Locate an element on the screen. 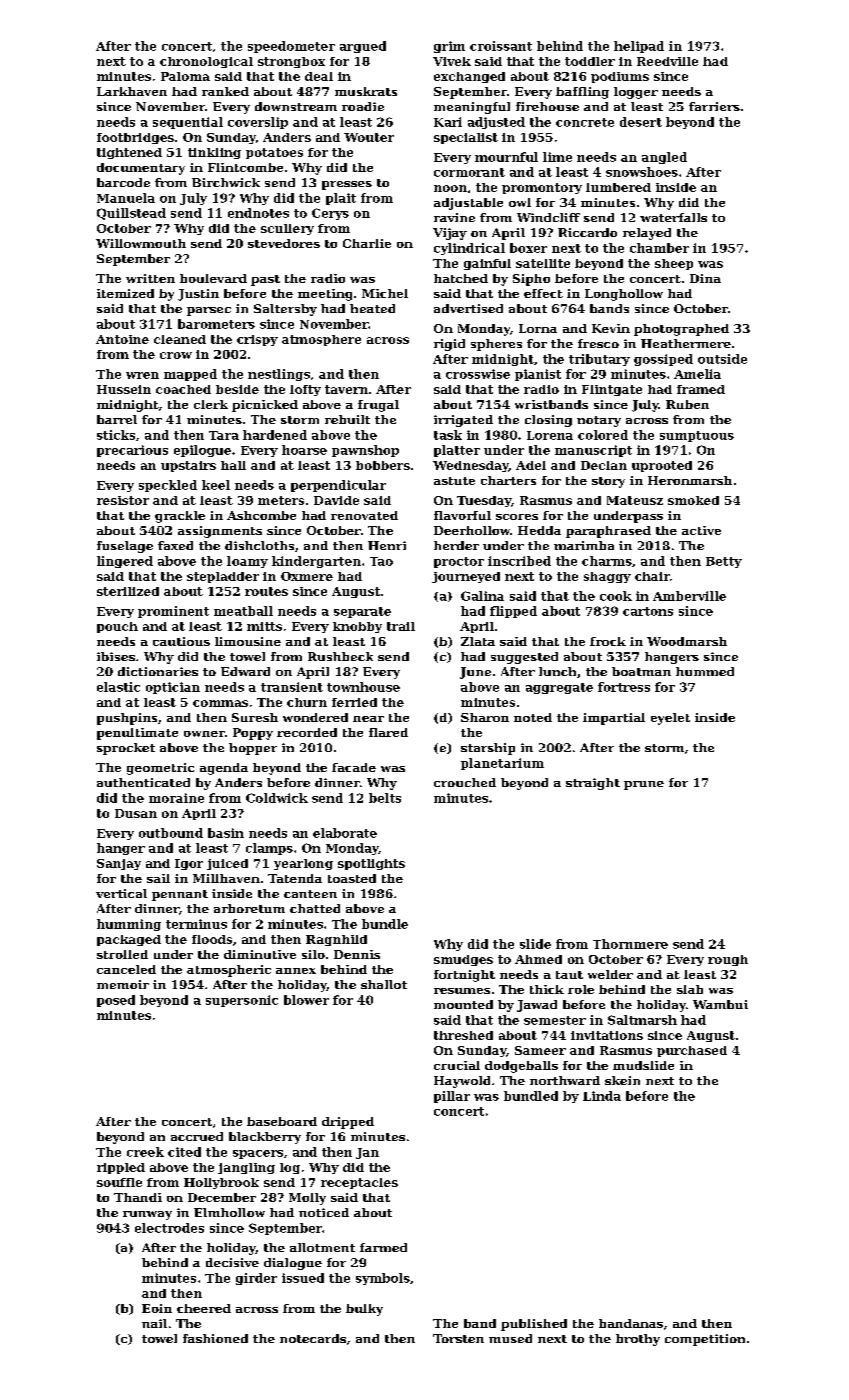  near is located at coordinates (368, 719).
